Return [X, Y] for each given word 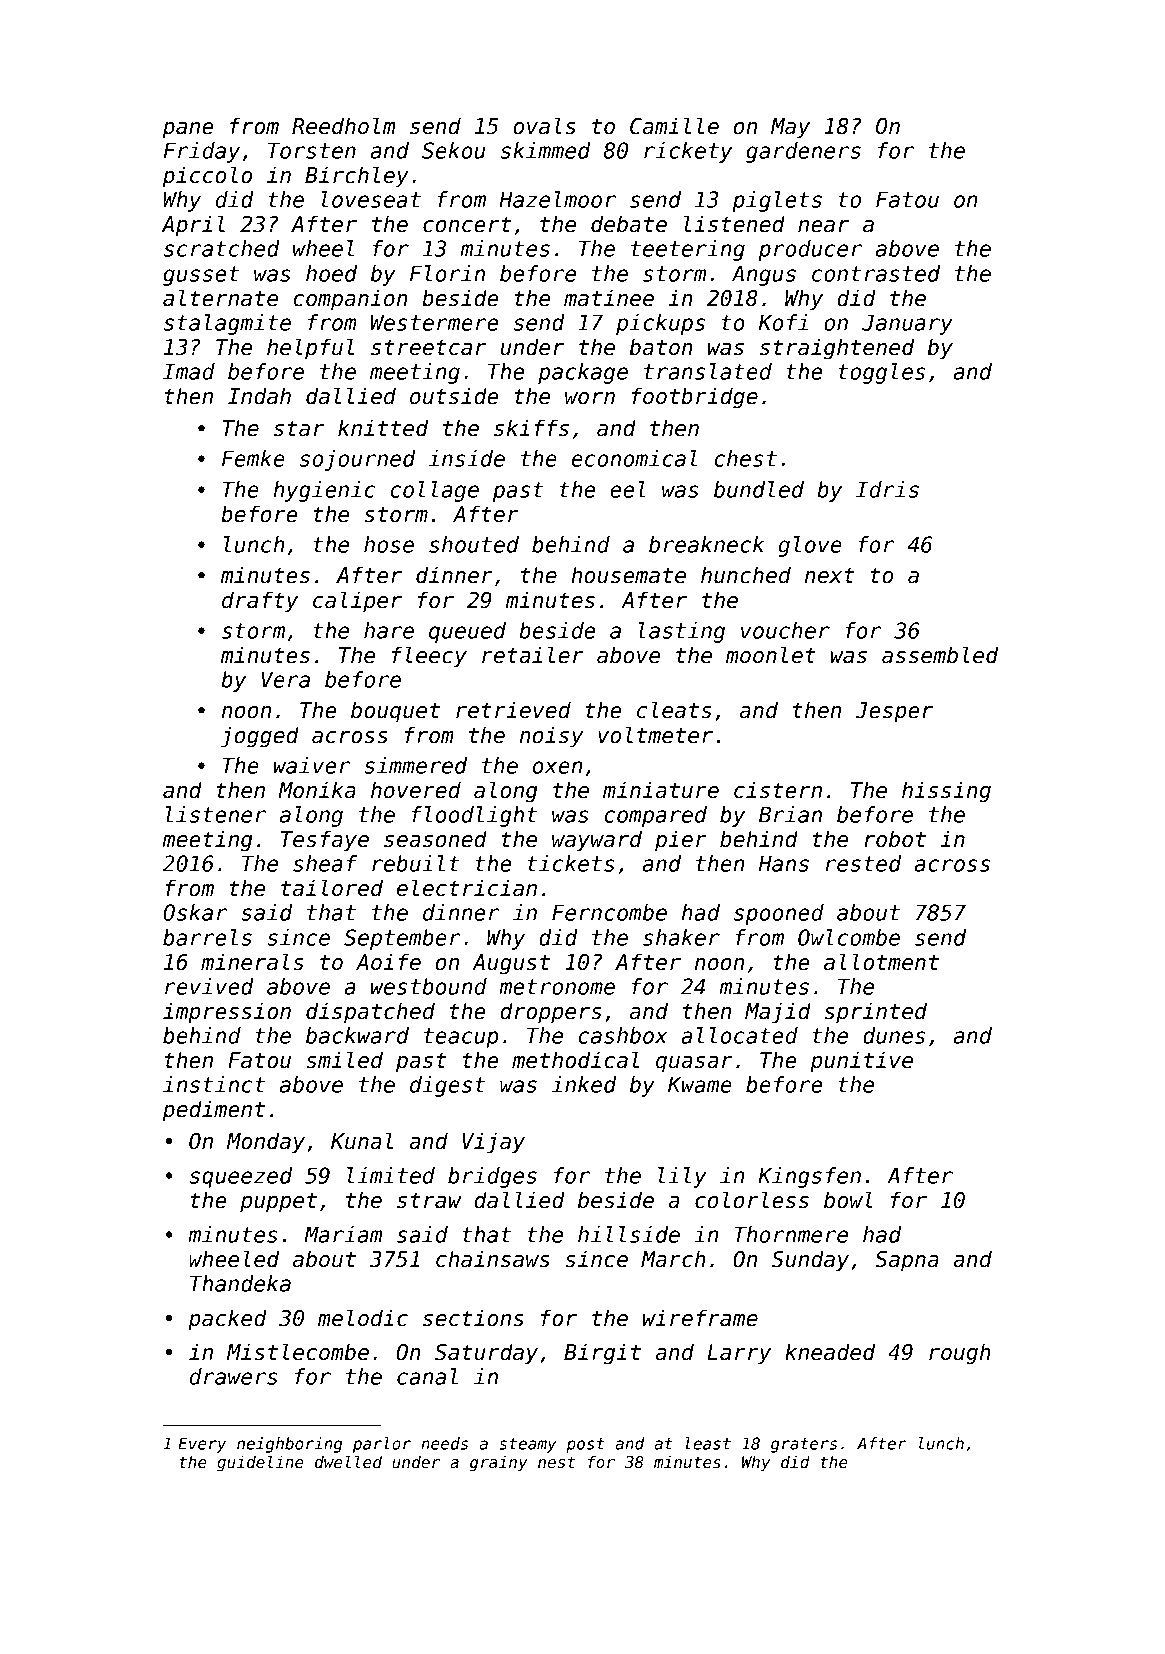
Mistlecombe [298, 1352]
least [708, 1443]
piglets [777, 201]
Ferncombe [609, 912]
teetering [688, 250]
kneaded [830, 1352]
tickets [571, 863]
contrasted [876, 273]
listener [216, 814]
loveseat [371, 199]
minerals [252, 962]
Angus [764, 275]
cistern [778, 790]
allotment [881, 962]
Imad [189, 371]
